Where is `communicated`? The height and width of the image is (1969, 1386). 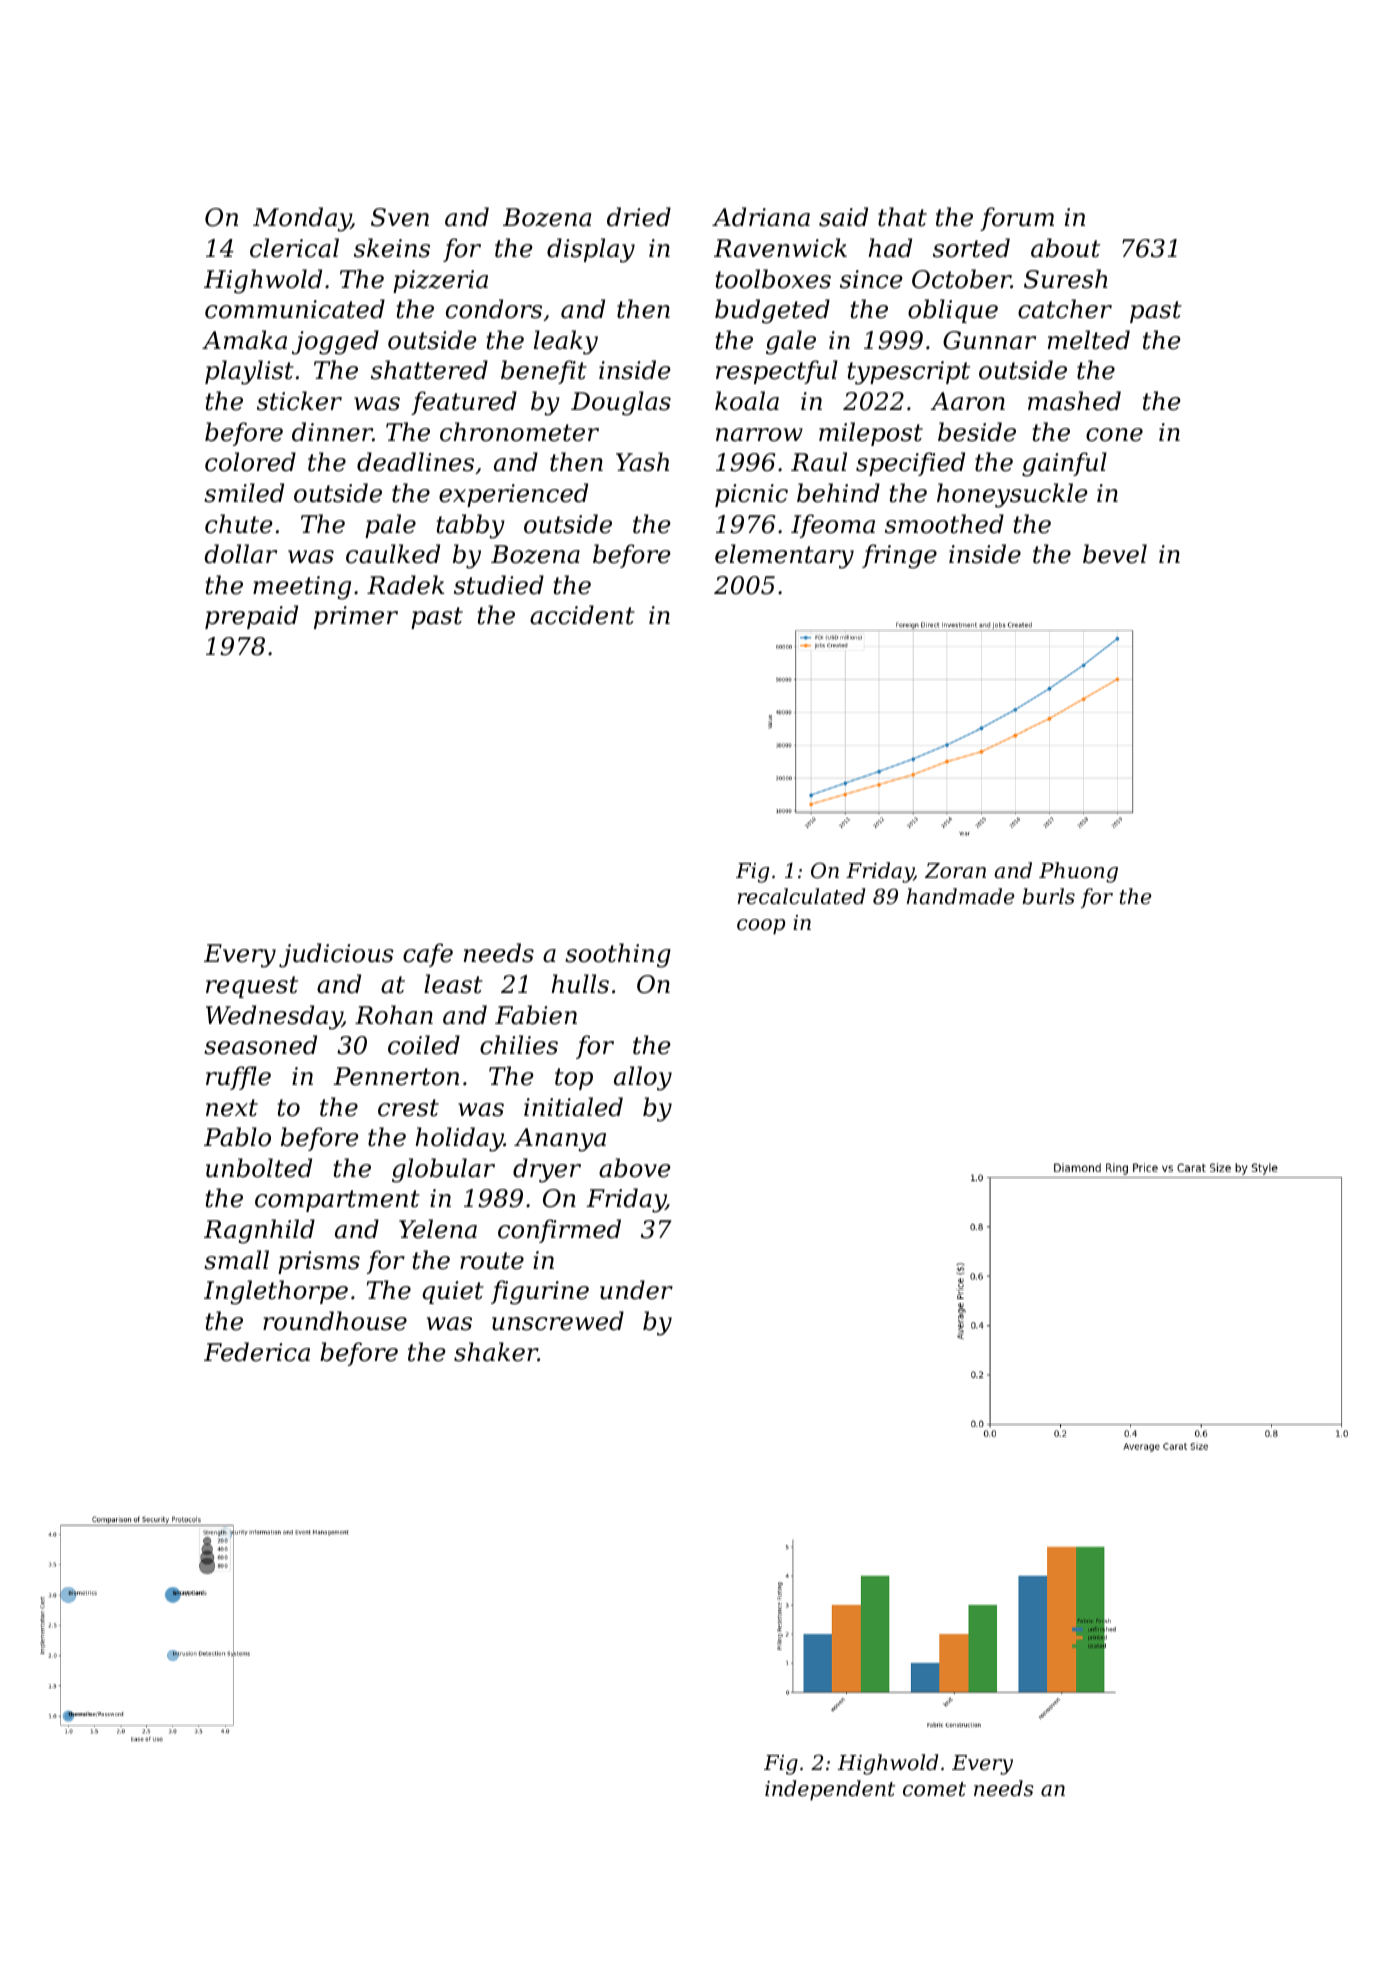
communicated is located at coordinates (295, 309).
